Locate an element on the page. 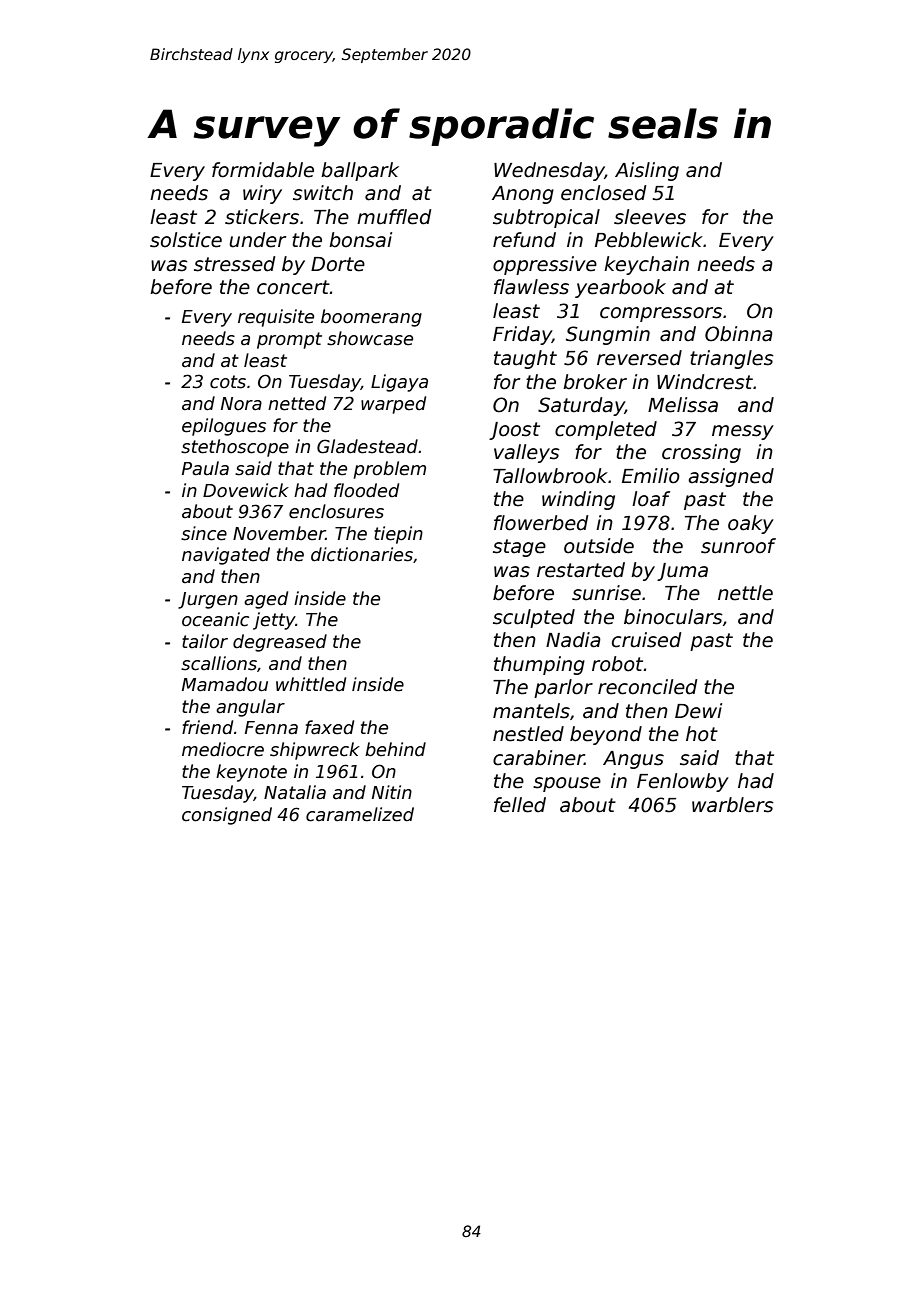 The height and width of the page is (1311, 924). cots is located at coordinates (228, 382).
